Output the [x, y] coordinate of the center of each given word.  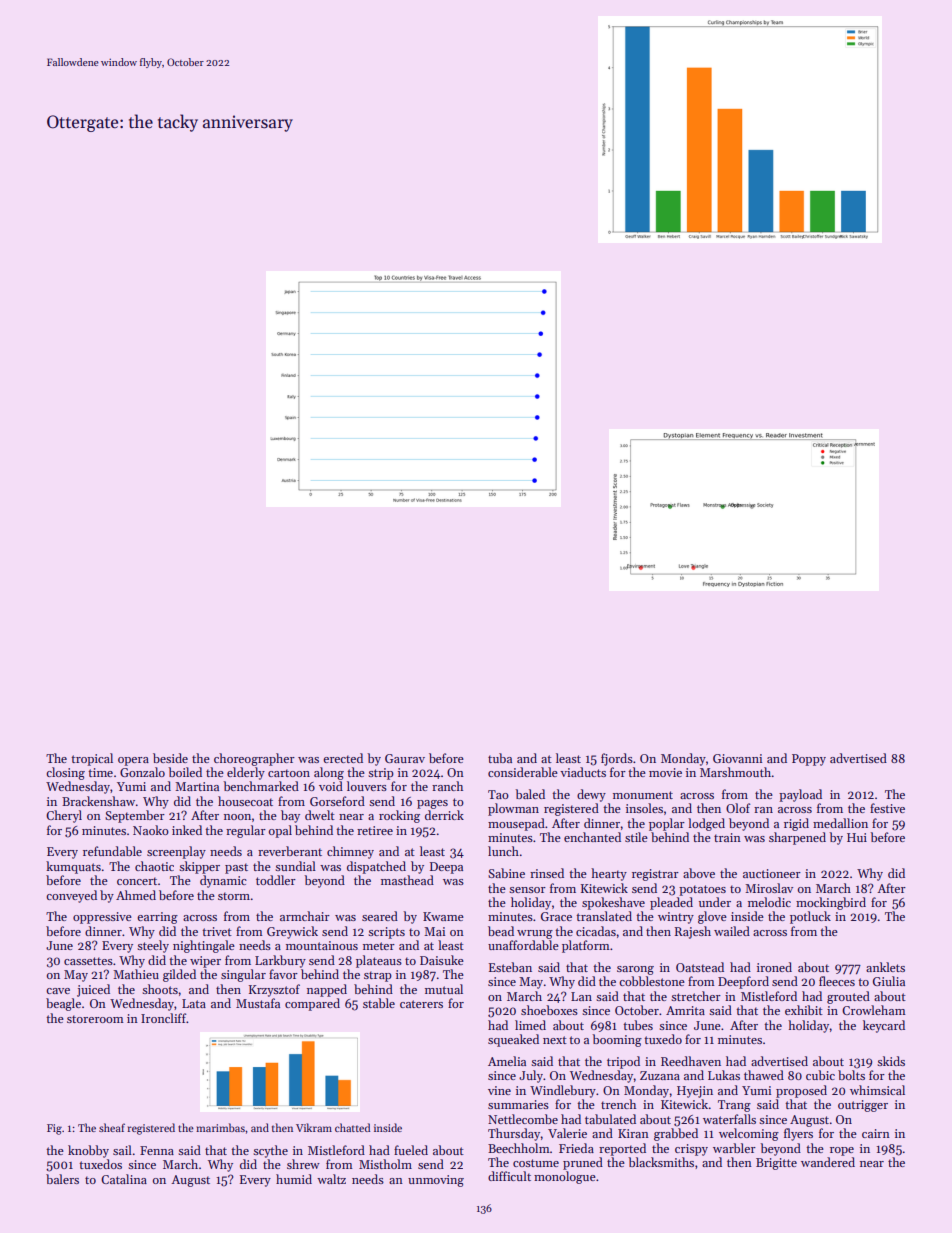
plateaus [379, 961]
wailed [732, 931]
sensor [527, 890]
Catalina [124, 1179]
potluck [810, 917]
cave [58, 991]
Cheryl [64, 816]
